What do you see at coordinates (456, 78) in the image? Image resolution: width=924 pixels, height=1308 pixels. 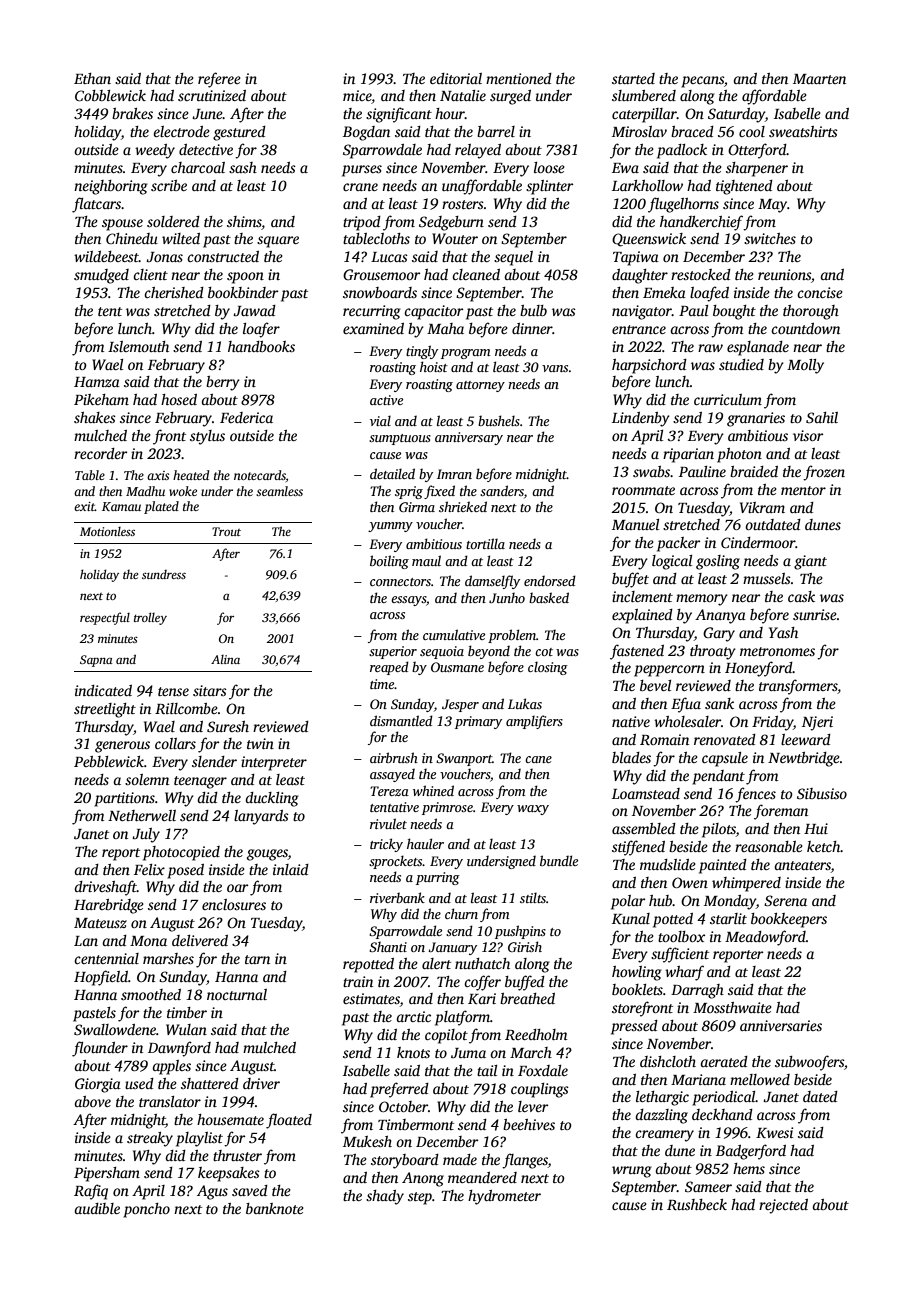 I see `editorial` at bounding box center [456, 78].
